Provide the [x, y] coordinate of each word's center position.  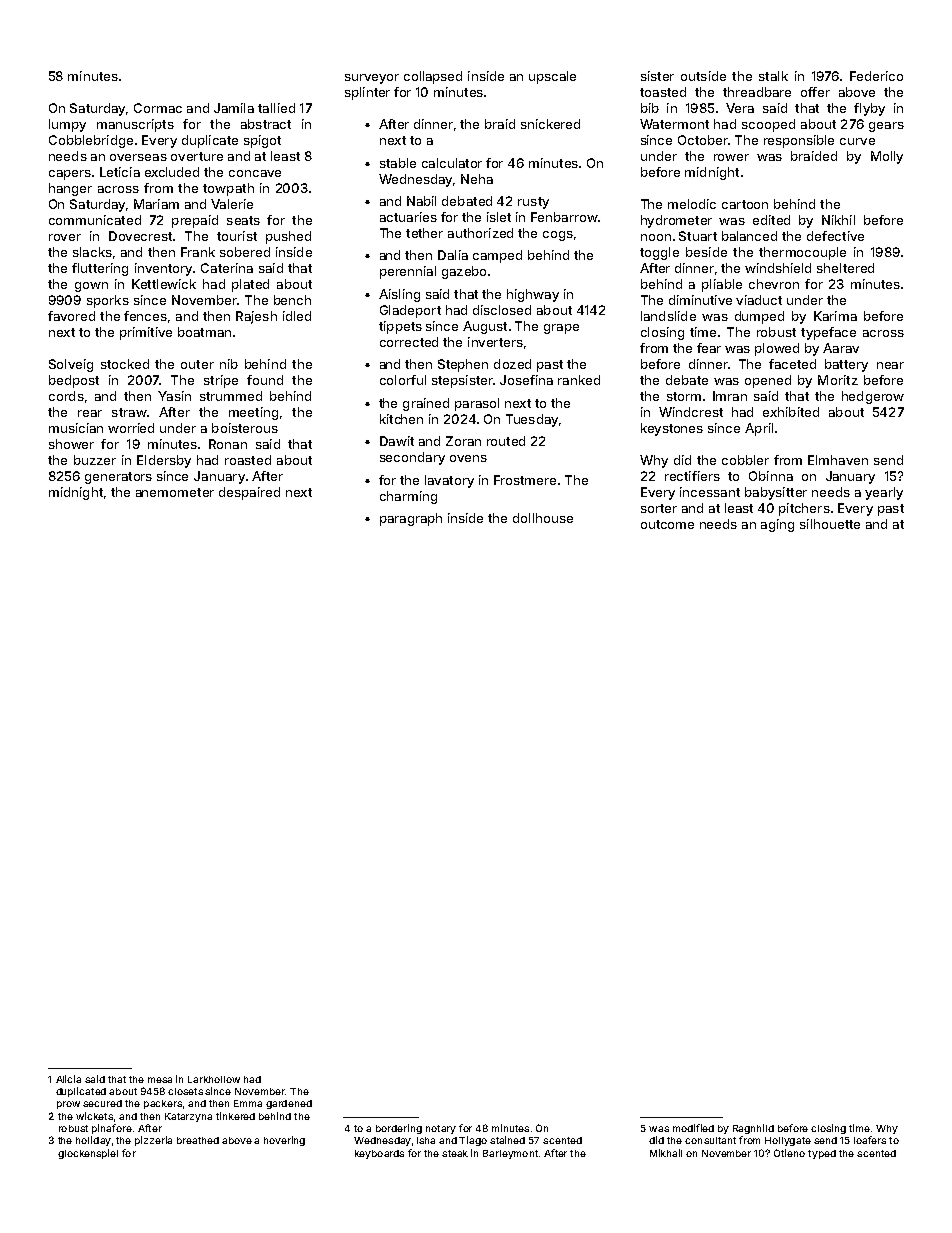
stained [507, 1140]
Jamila [234, 108]
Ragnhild [753, 1129]
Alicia [68, 1079]
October [703, 140]
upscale [552, 77]
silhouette [830, 524]
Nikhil [838, 220]
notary [441, 1129]
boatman [204, 332]
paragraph [411, 519]
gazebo [464, 272]
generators [118, 478]
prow [68, 1105]
